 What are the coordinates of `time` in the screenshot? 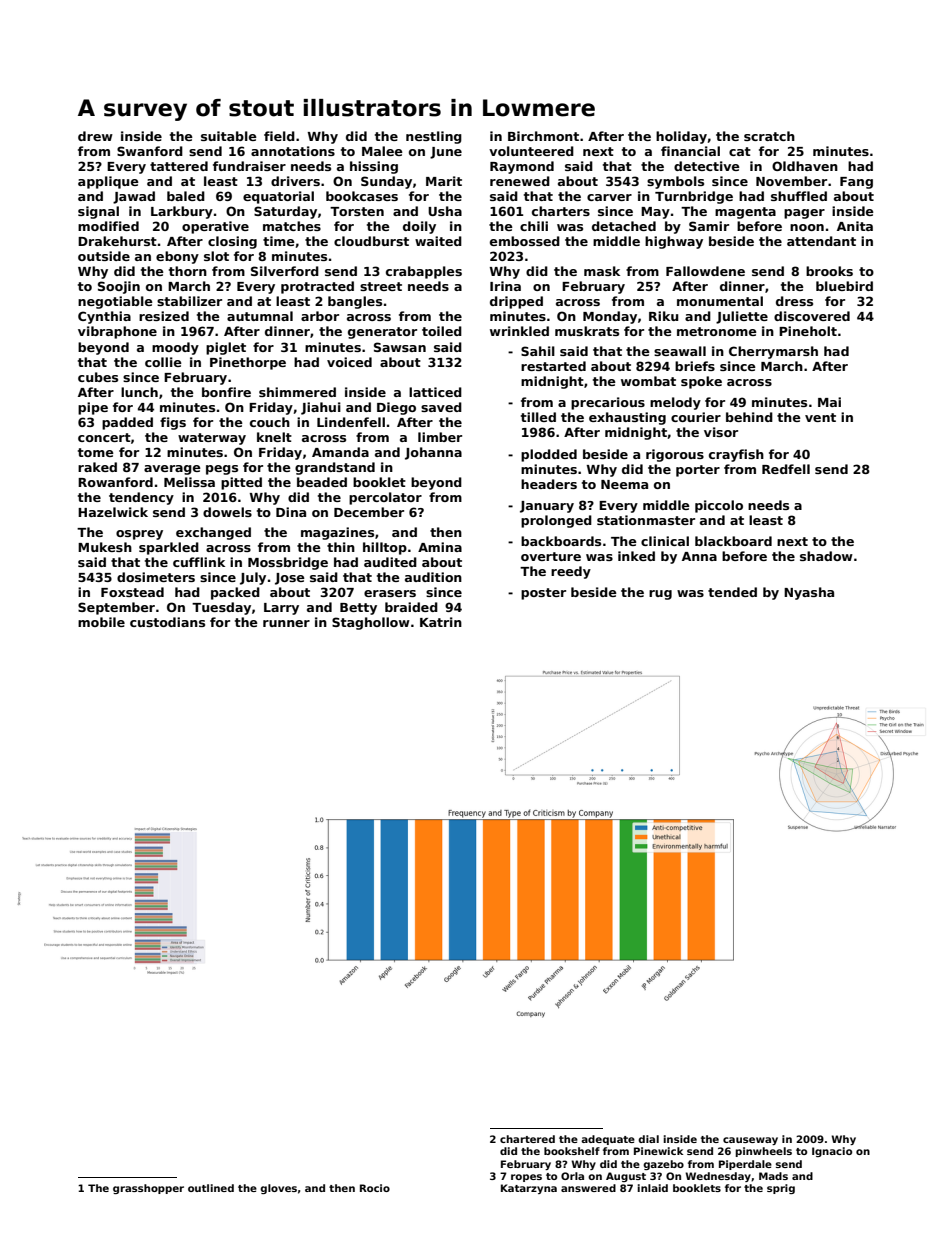 It's located at (279, 241).
